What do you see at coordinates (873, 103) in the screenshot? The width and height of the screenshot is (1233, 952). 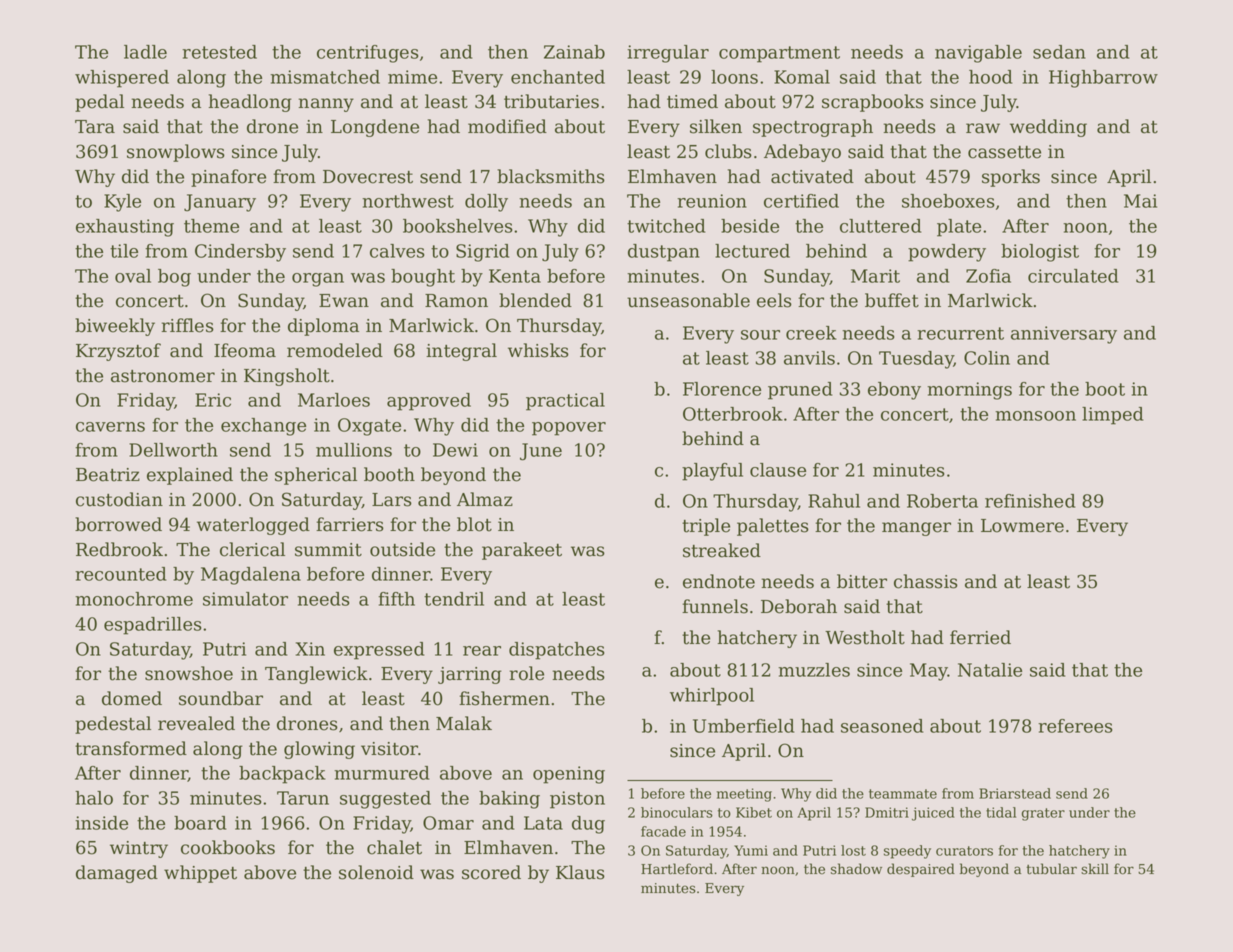 I see `scrapbooks` at bounding box center [873, 103].
